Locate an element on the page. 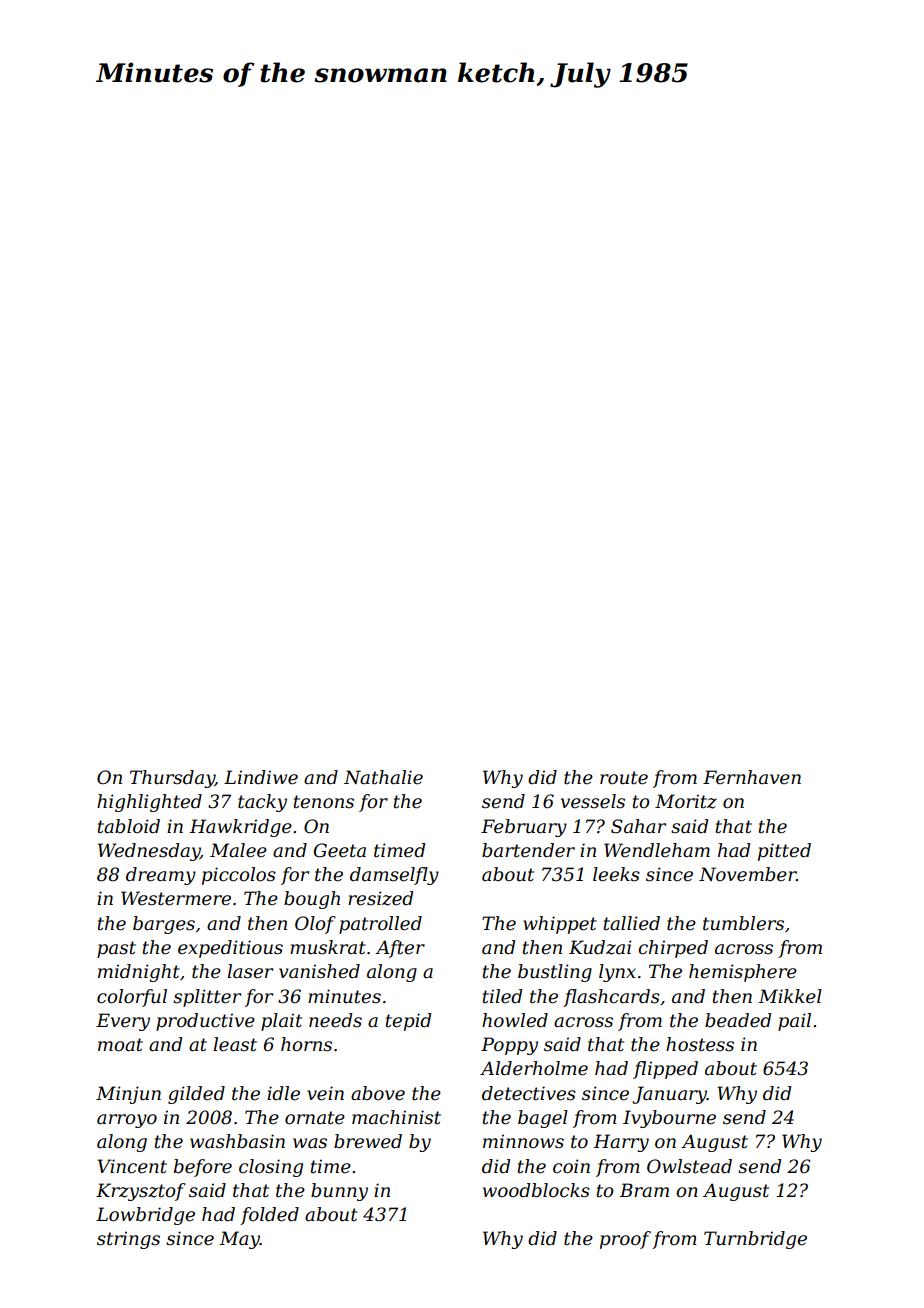 Image resolution: width=924 pixels, height=1308 pixels. hemisphere is located at coordinates (743, 973).
